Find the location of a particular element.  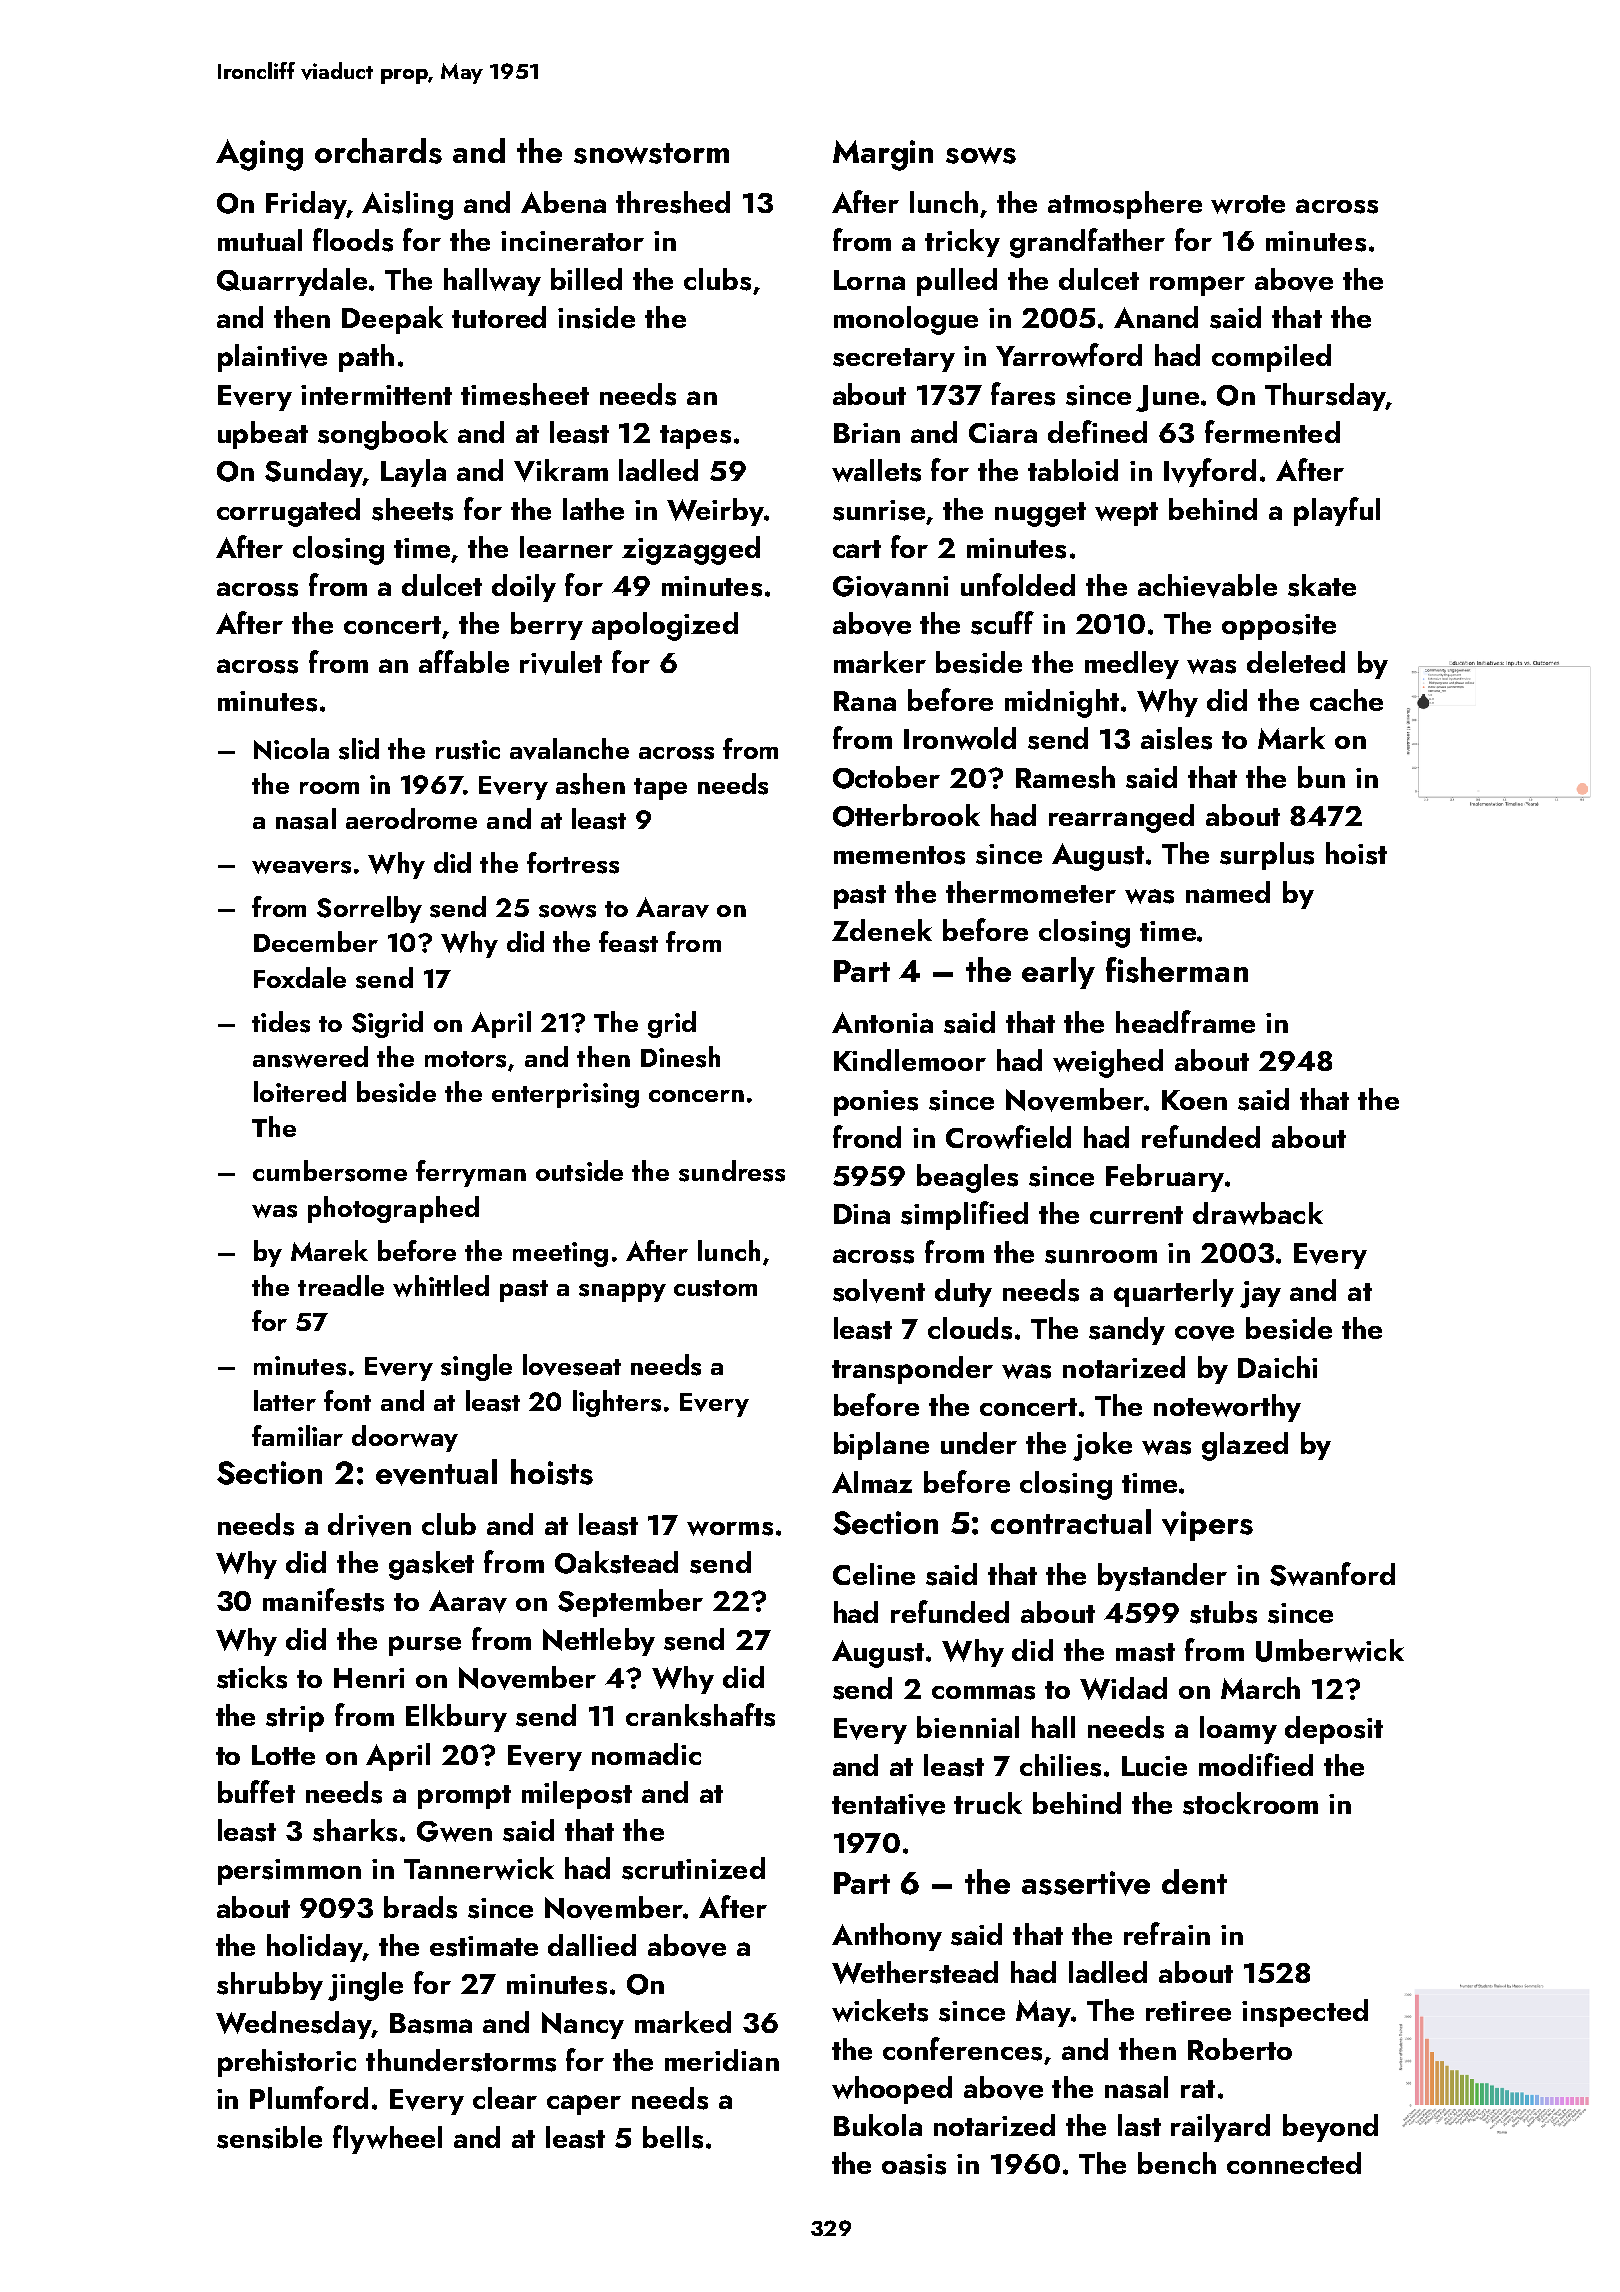

meridian is located at coordinates (722, 2060).
